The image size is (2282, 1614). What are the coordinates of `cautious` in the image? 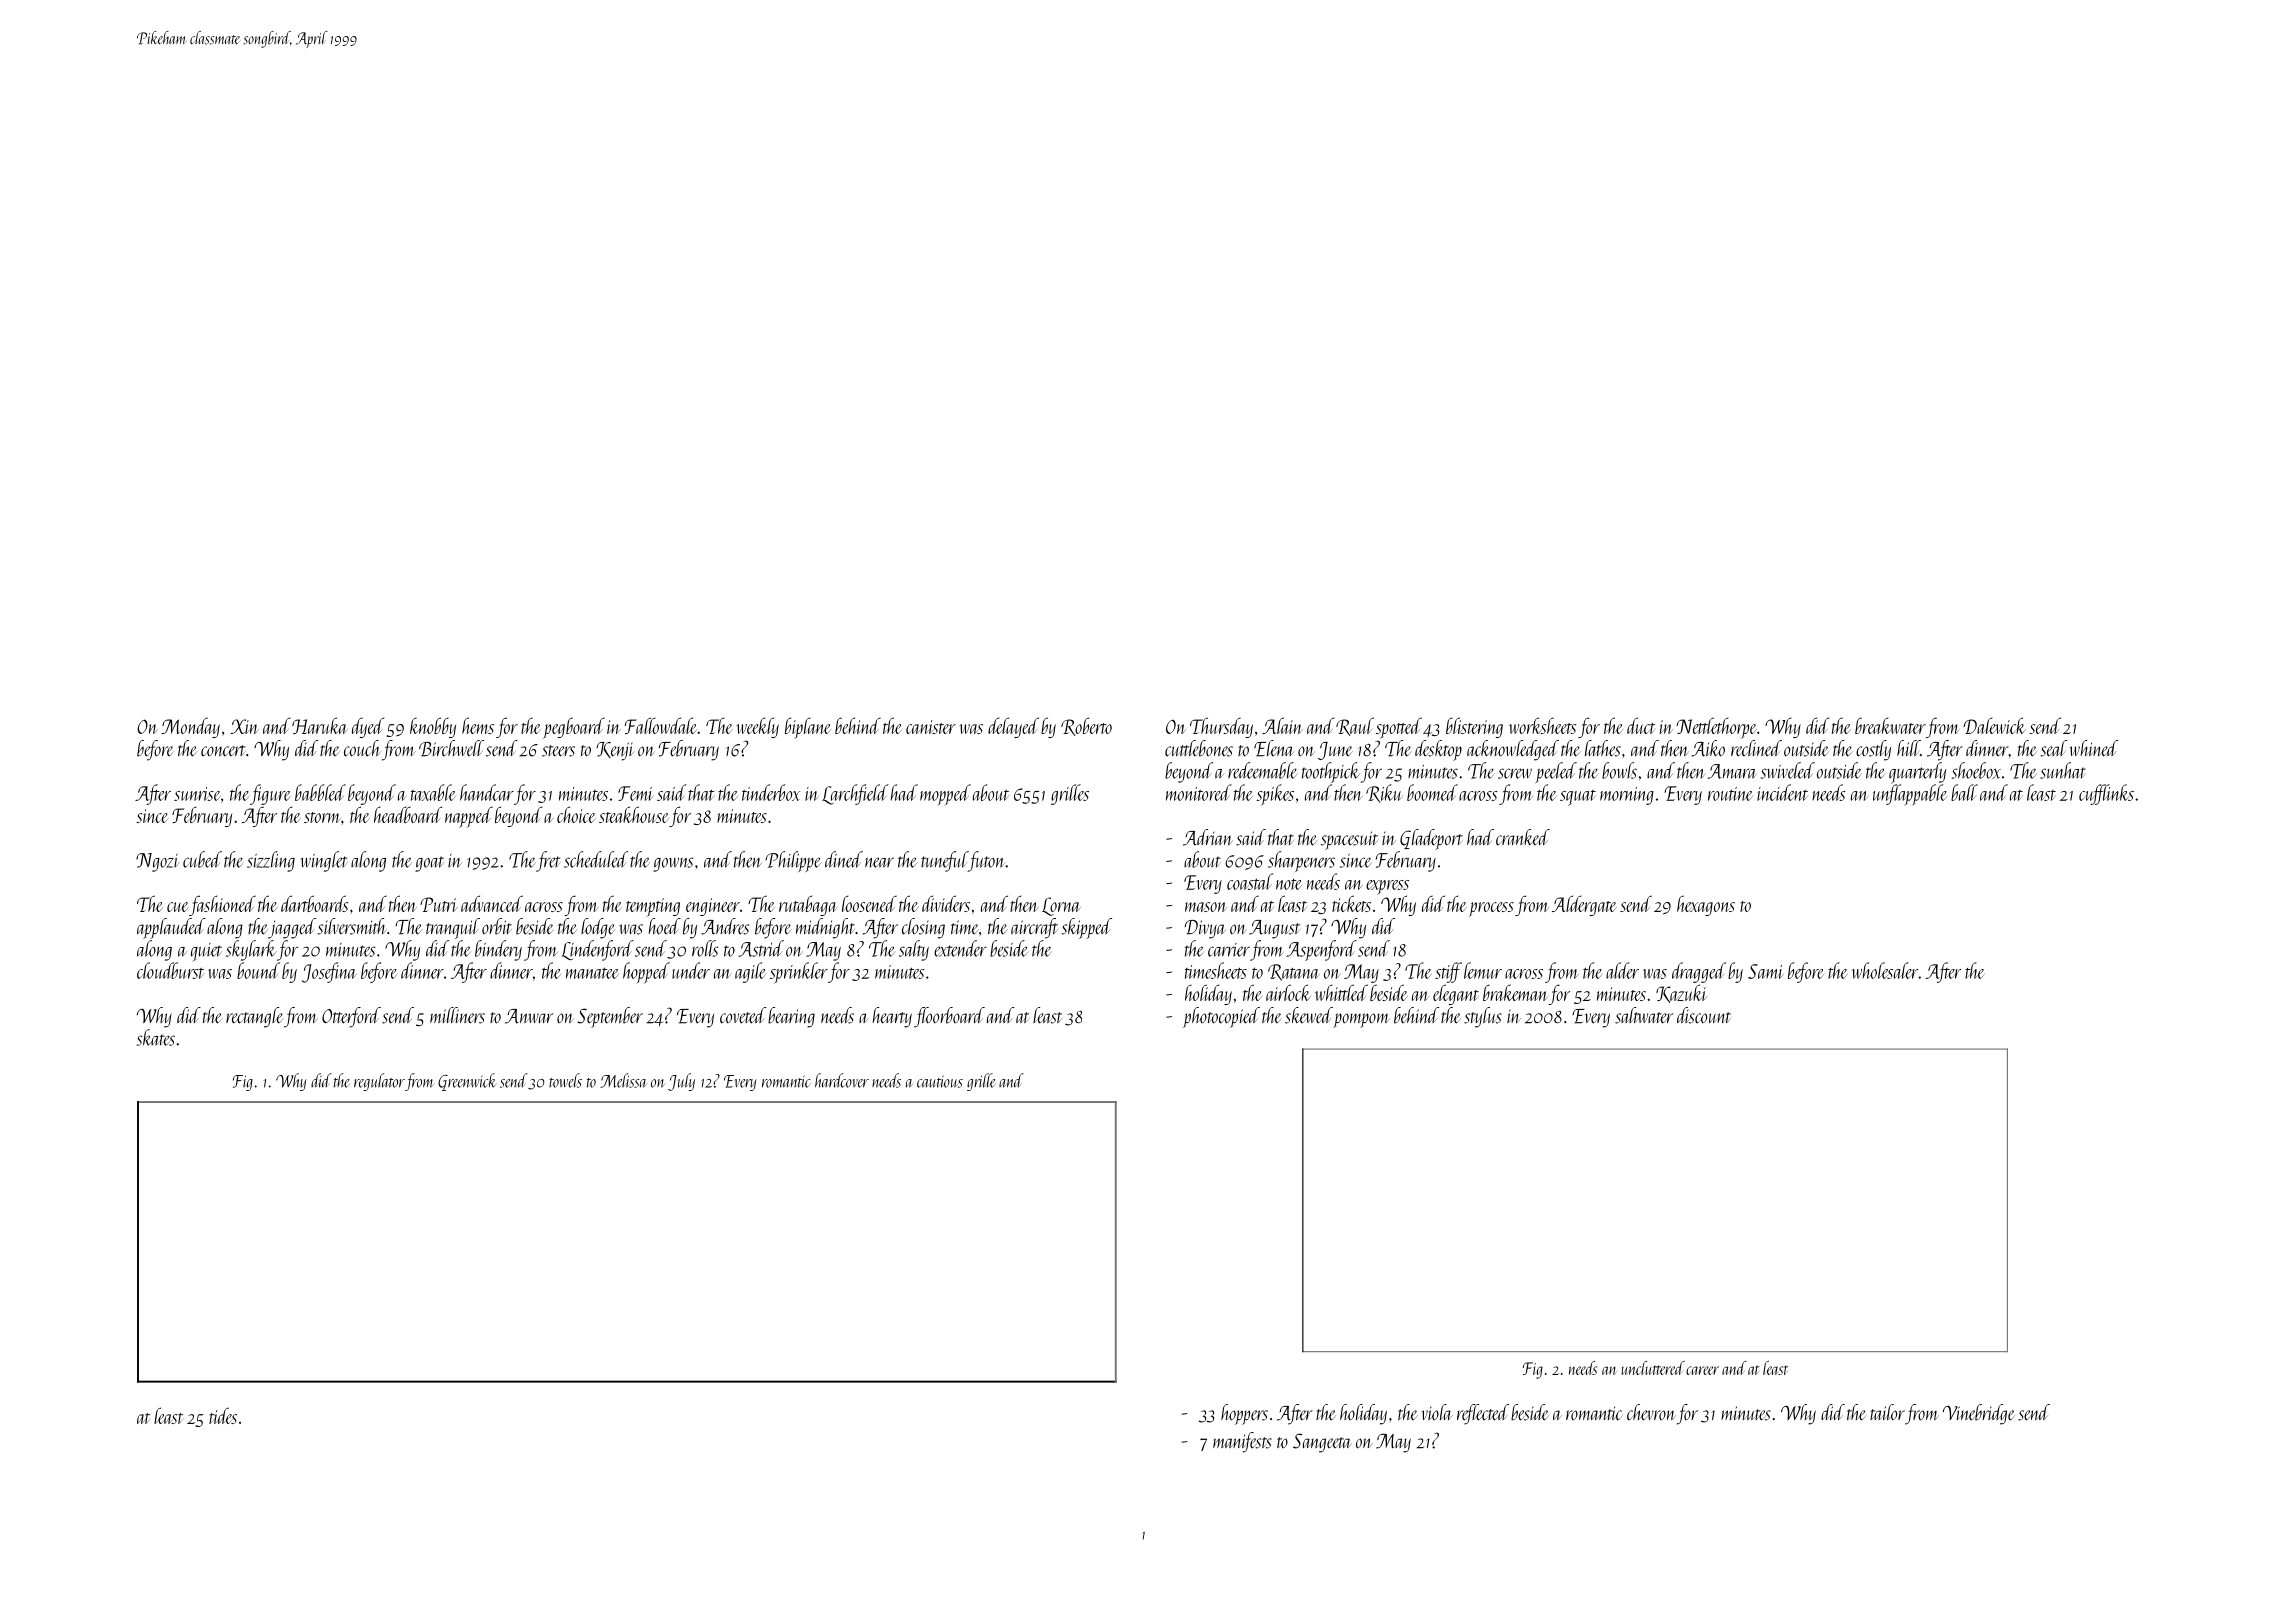 It's located at (940, 1082).
